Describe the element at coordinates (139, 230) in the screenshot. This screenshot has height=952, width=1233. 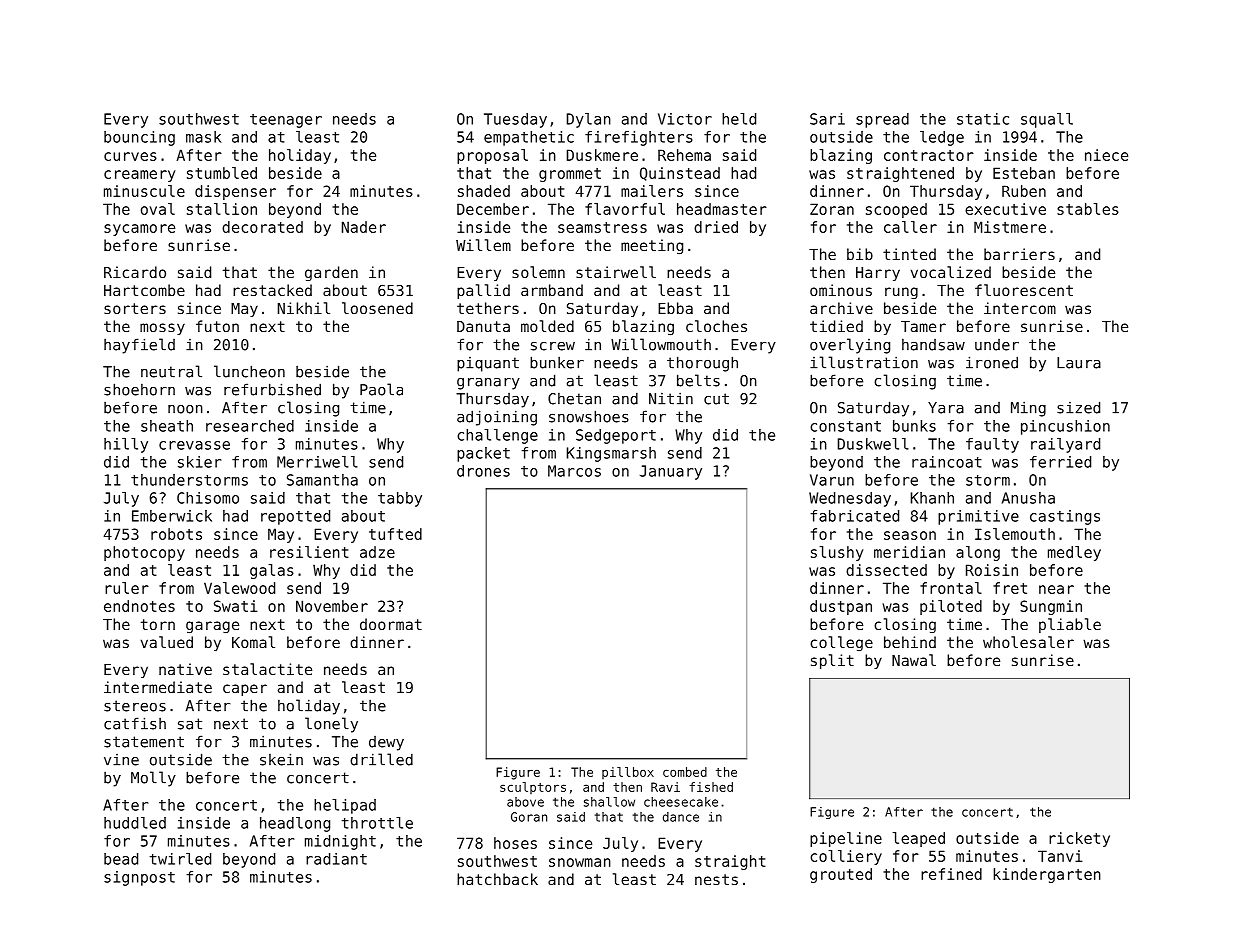
I see `sycamore` at that location.
